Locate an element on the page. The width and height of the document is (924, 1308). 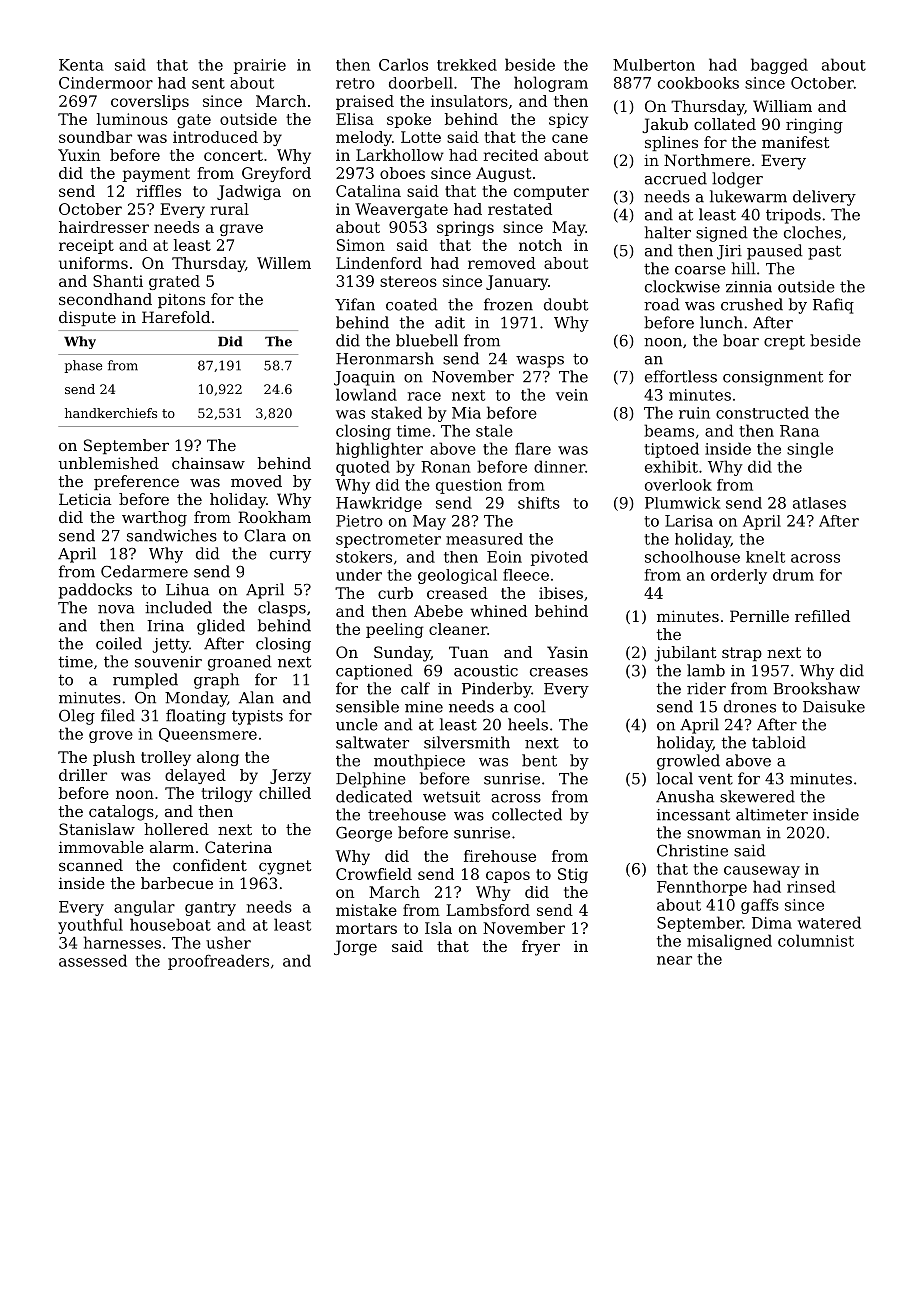
recited is located at coordinates (510, 155).
